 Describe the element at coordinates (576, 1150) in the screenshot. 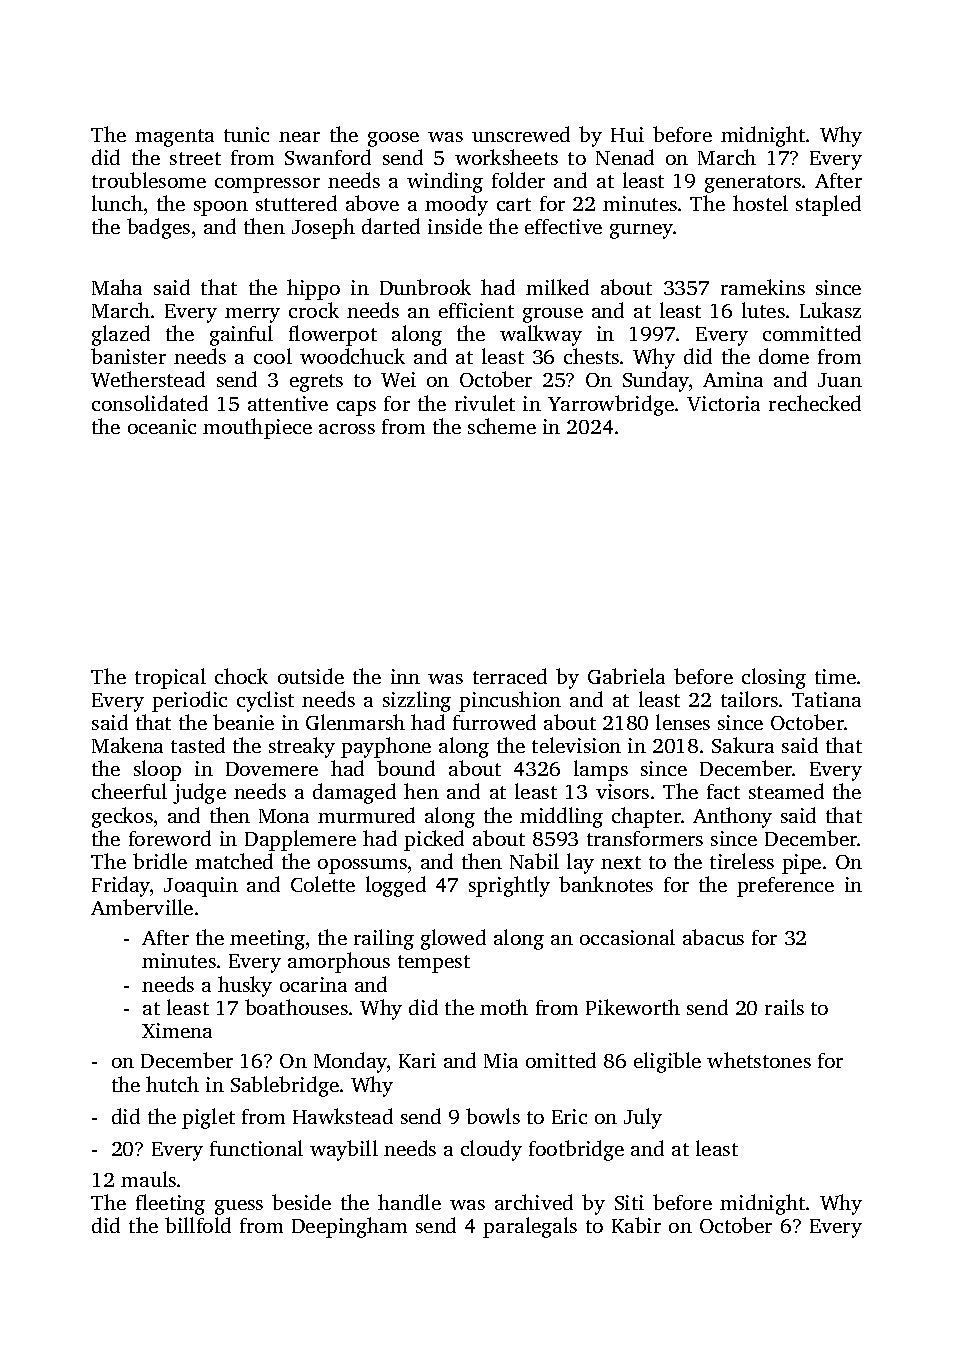

I see `footbridge` at that location.
